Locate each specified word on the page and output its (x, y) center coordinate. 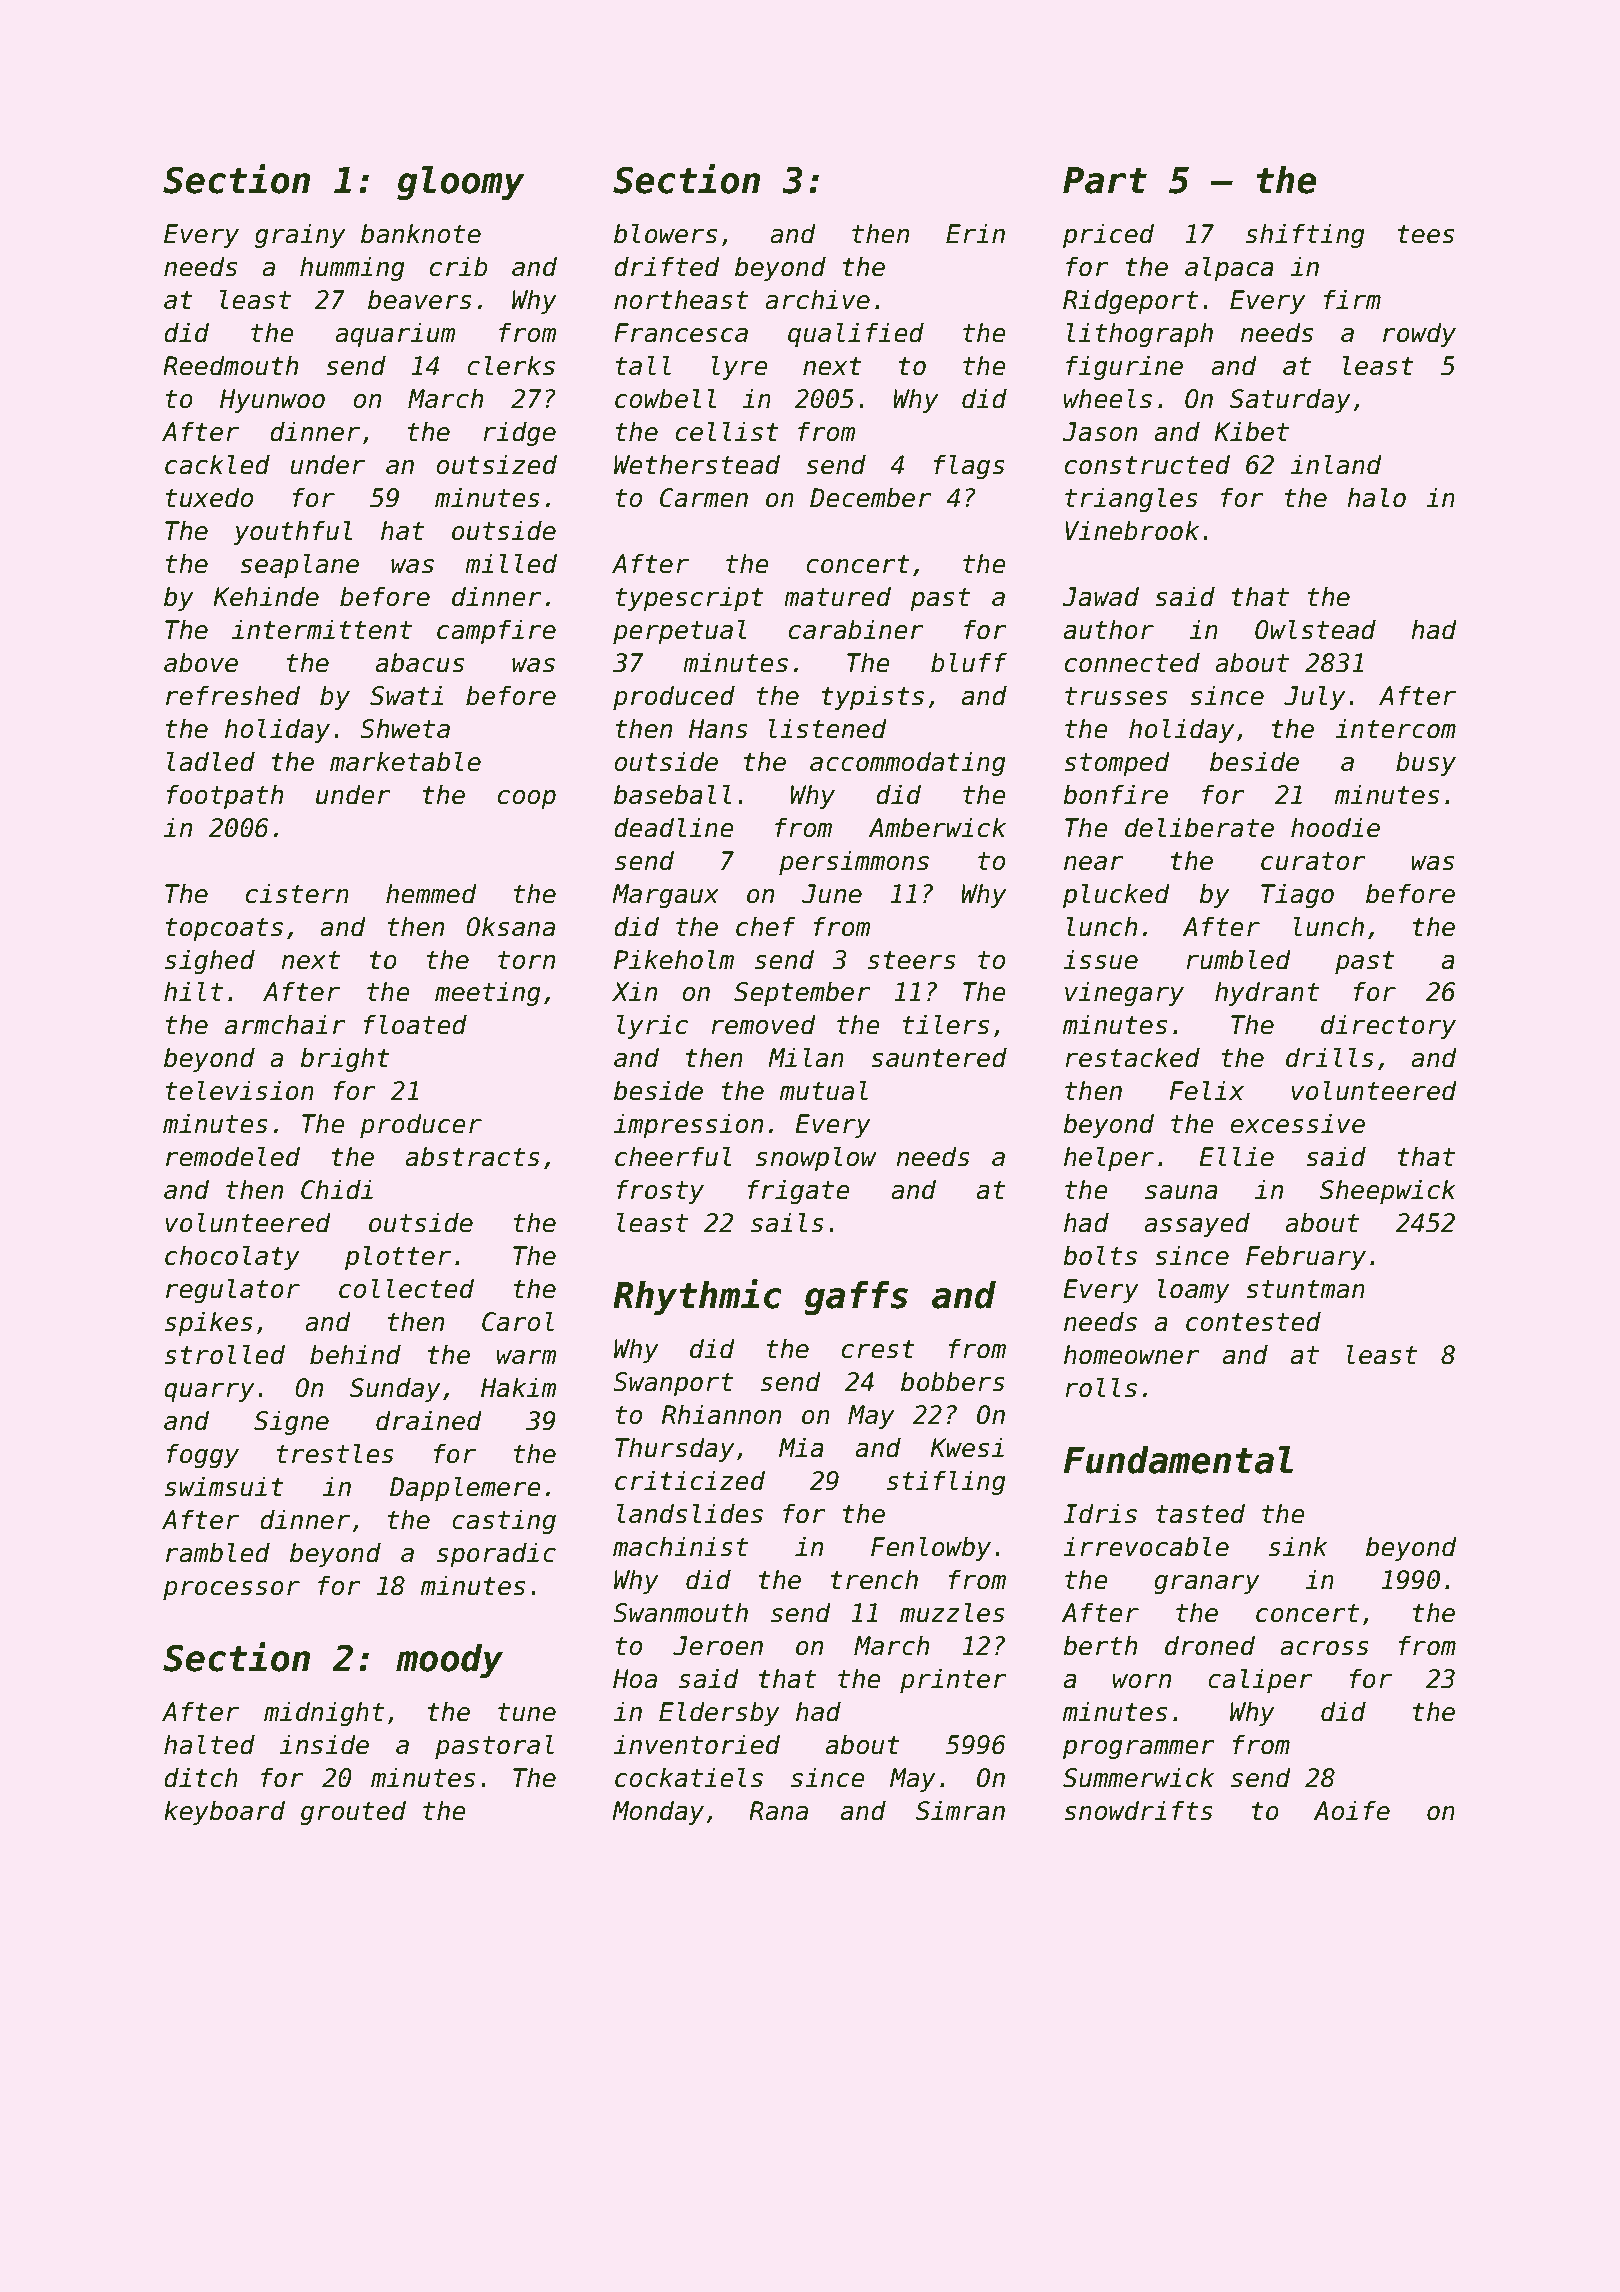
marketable (405, 761)
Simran (960, 1810)
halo (1376, 497)
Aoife (1352, 1810)
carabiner (856, 629)
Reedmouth (230, 365)
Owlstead (1315, 629)
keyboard (224, 1812)
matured (837, 596)
